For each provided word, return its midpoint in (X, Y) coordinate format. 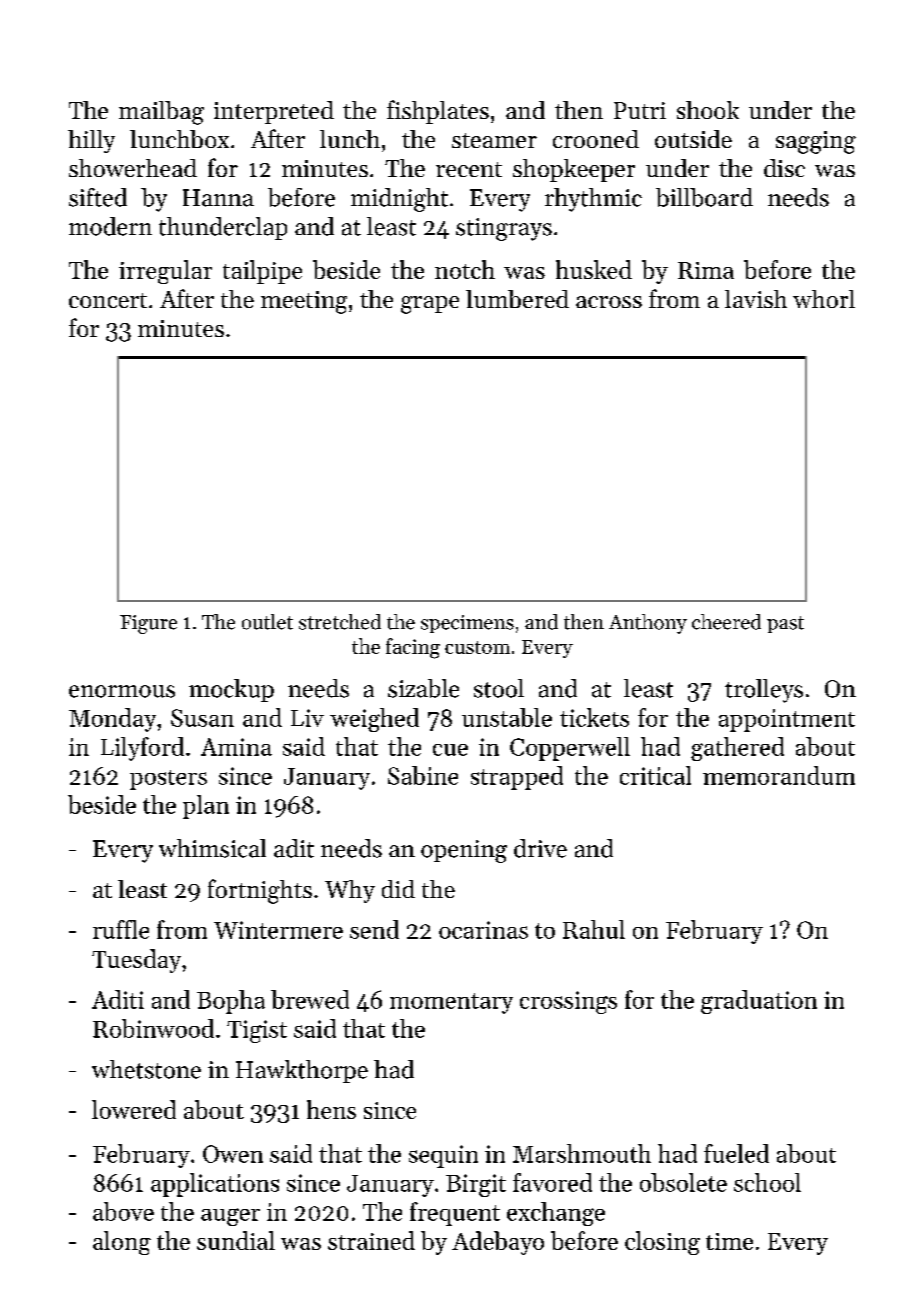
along (122, 1243)
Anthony (648, 624)
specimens (467, 624)
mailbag (161, 113)
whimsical (212, 848)
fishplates (438, 112)
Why (350, 891)
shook (708, 110)
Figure (148, 624)
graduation (759, 1002)
